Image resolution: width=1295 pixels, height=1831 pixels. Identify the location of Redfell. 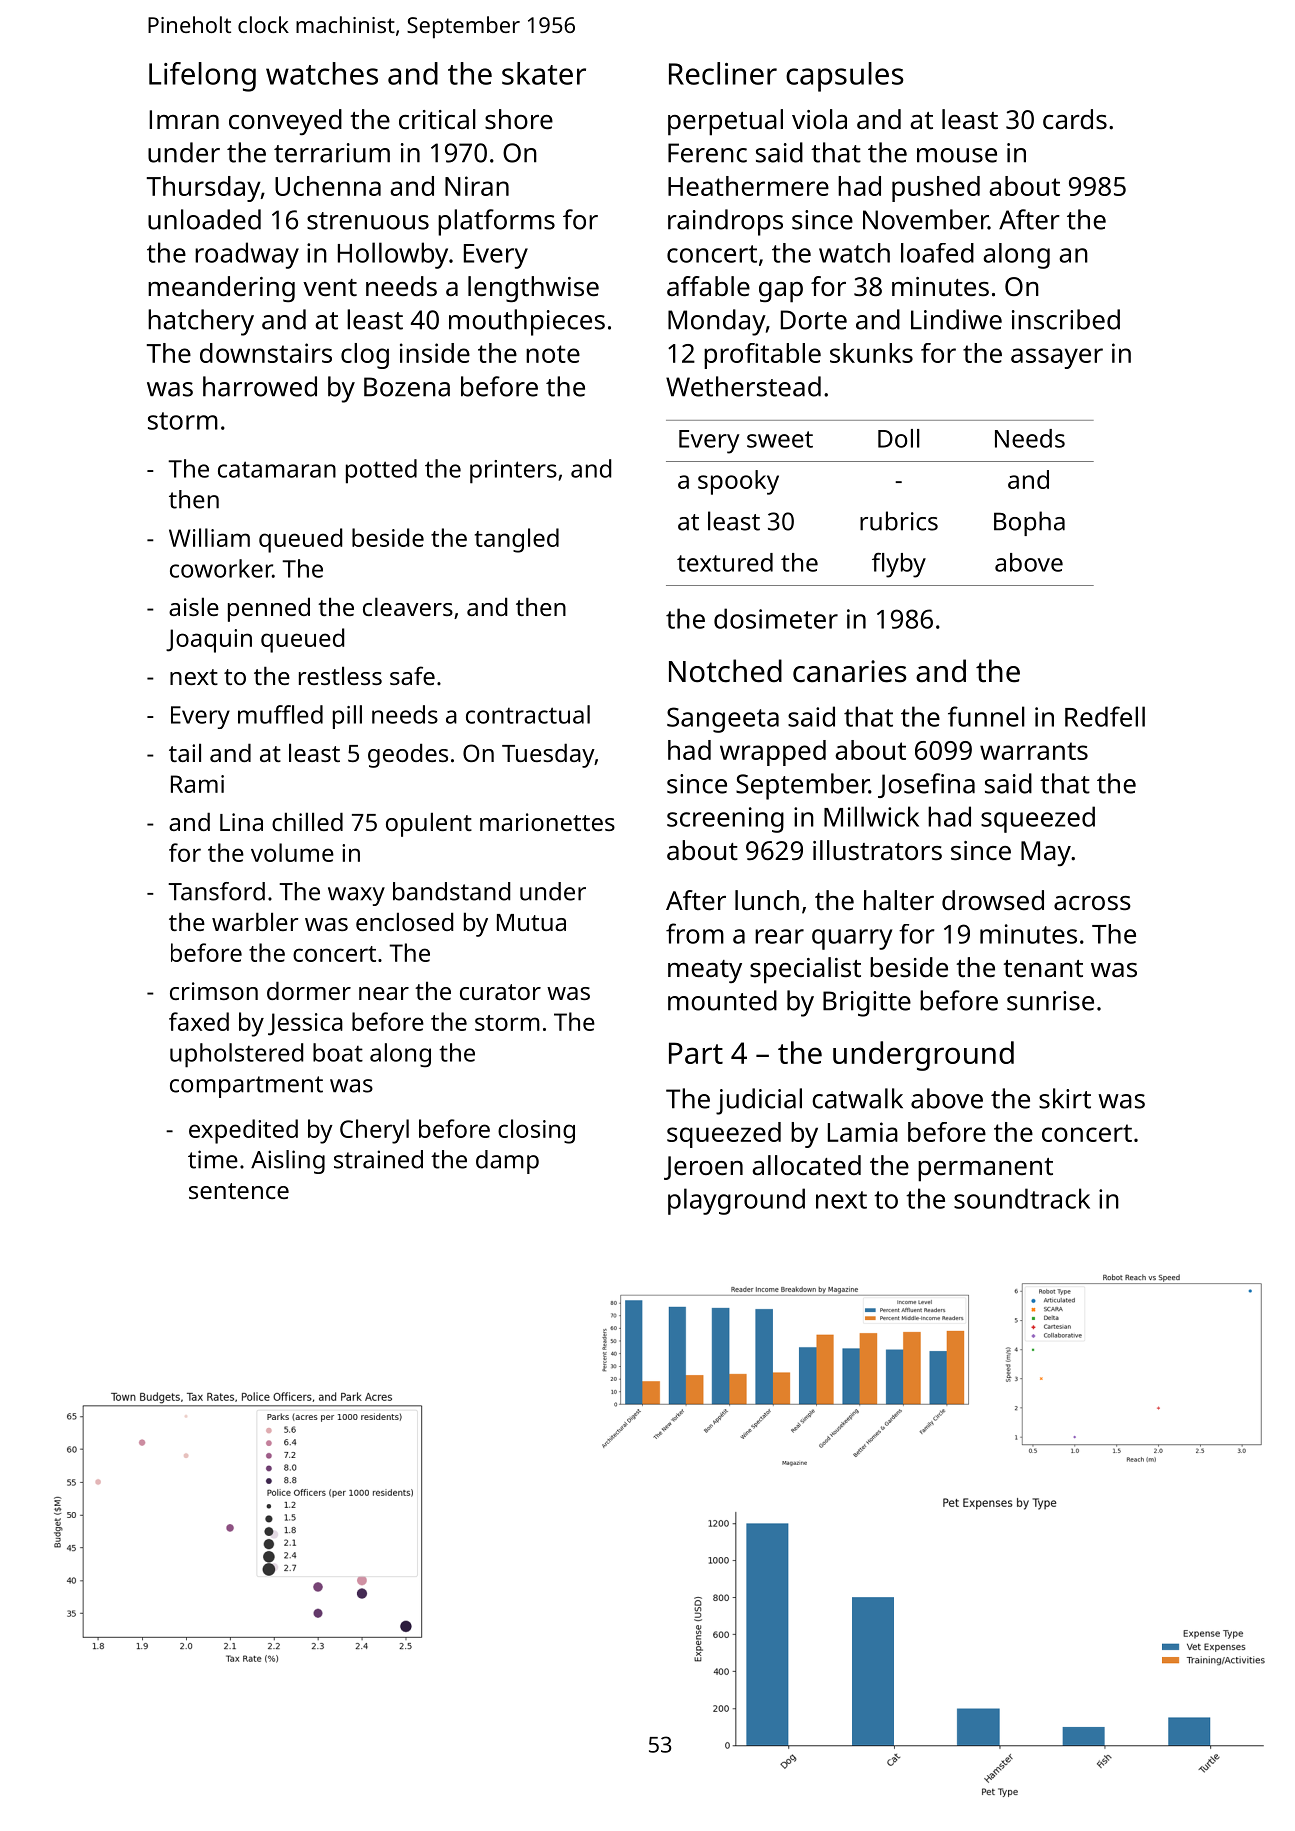
(1105, 716).
